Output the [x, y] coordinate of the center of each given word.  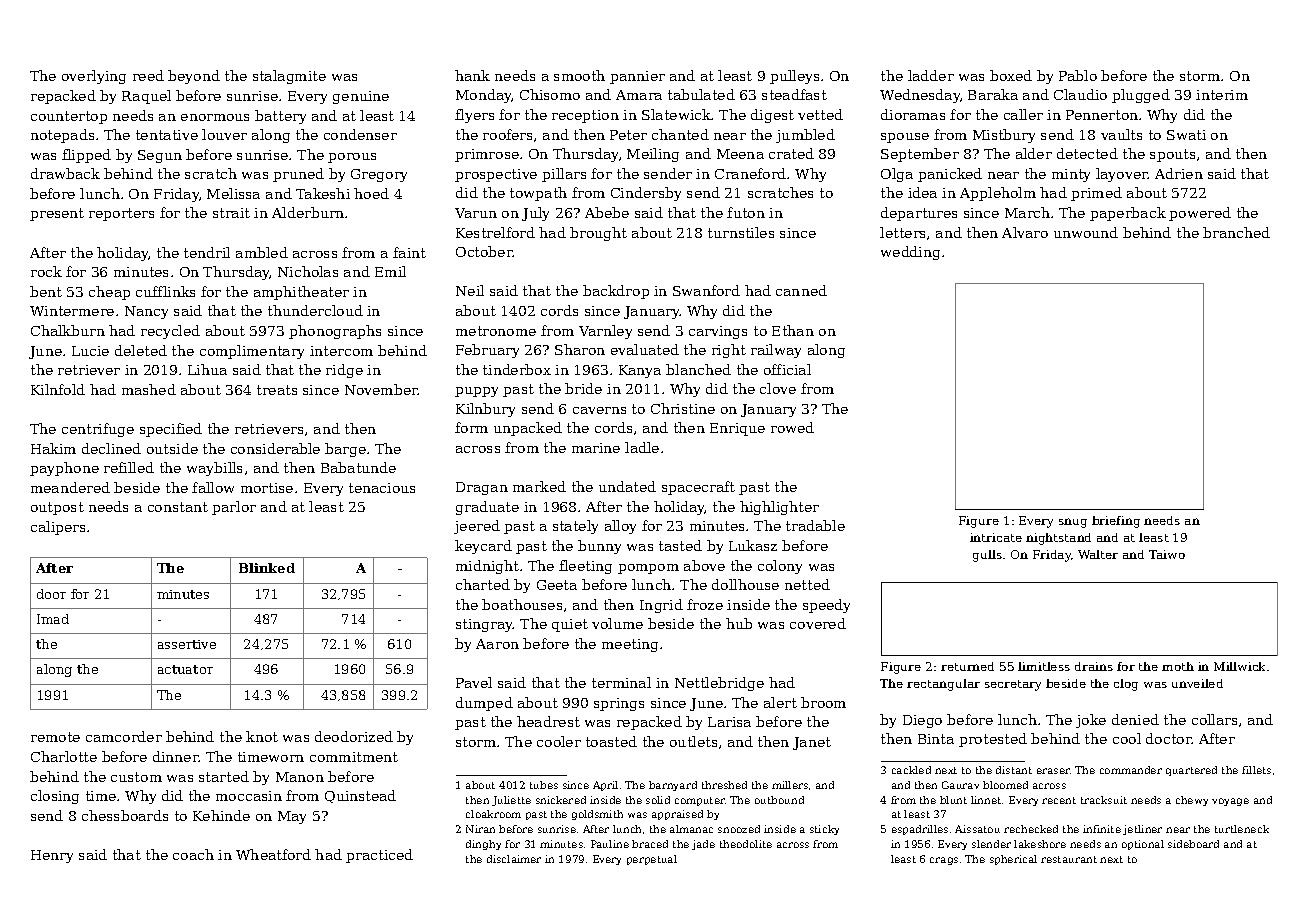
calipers [58, 528]
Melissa [233, 193]
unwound [1086, 232]
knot [262, 736]
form [471, 427]
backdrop [616, 292]
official [787, 369]
